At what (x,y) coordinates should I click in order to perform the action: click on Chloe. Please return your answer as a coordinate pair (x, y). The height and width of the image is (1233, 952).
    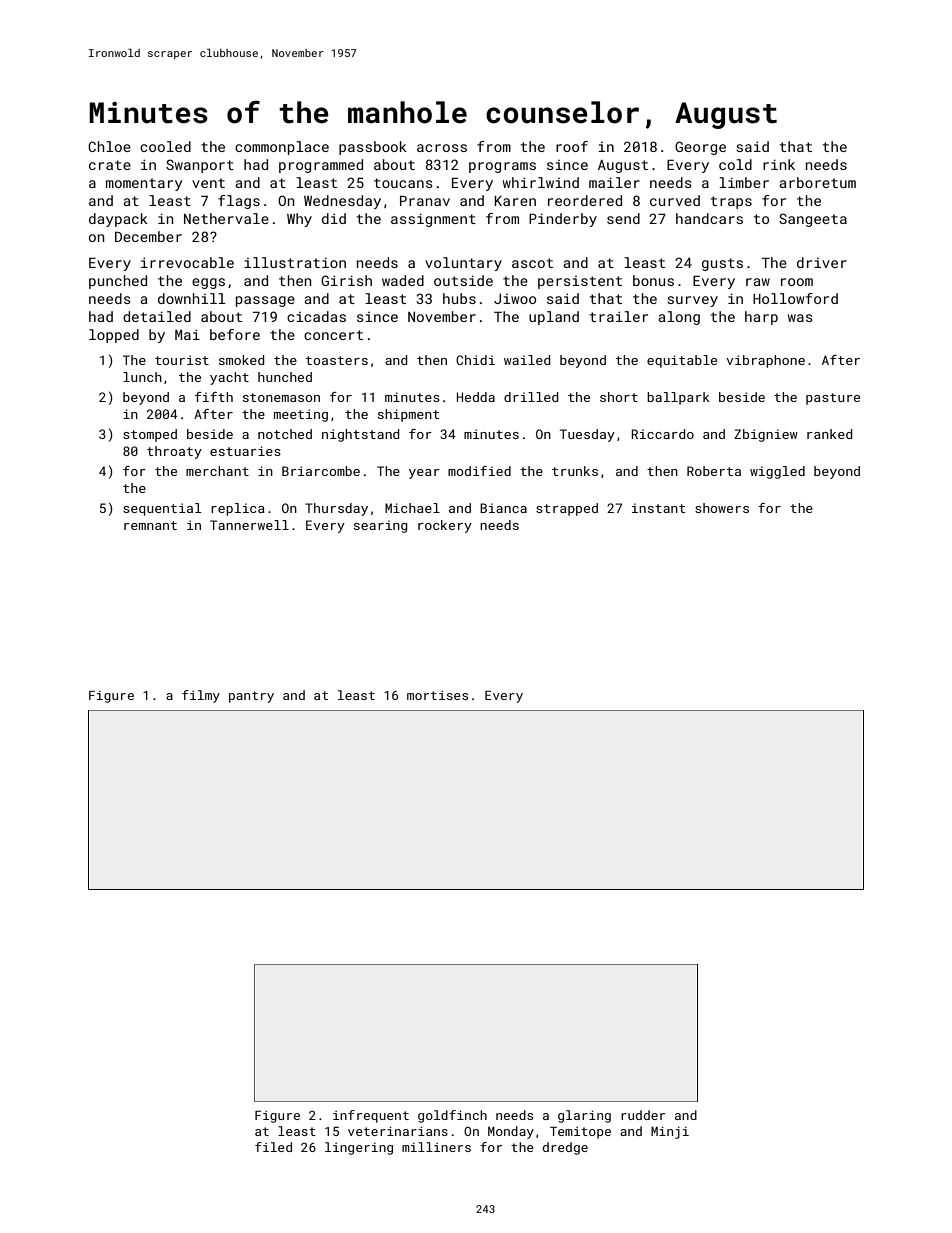
    Looking at the image, I should click on (109, 146).
